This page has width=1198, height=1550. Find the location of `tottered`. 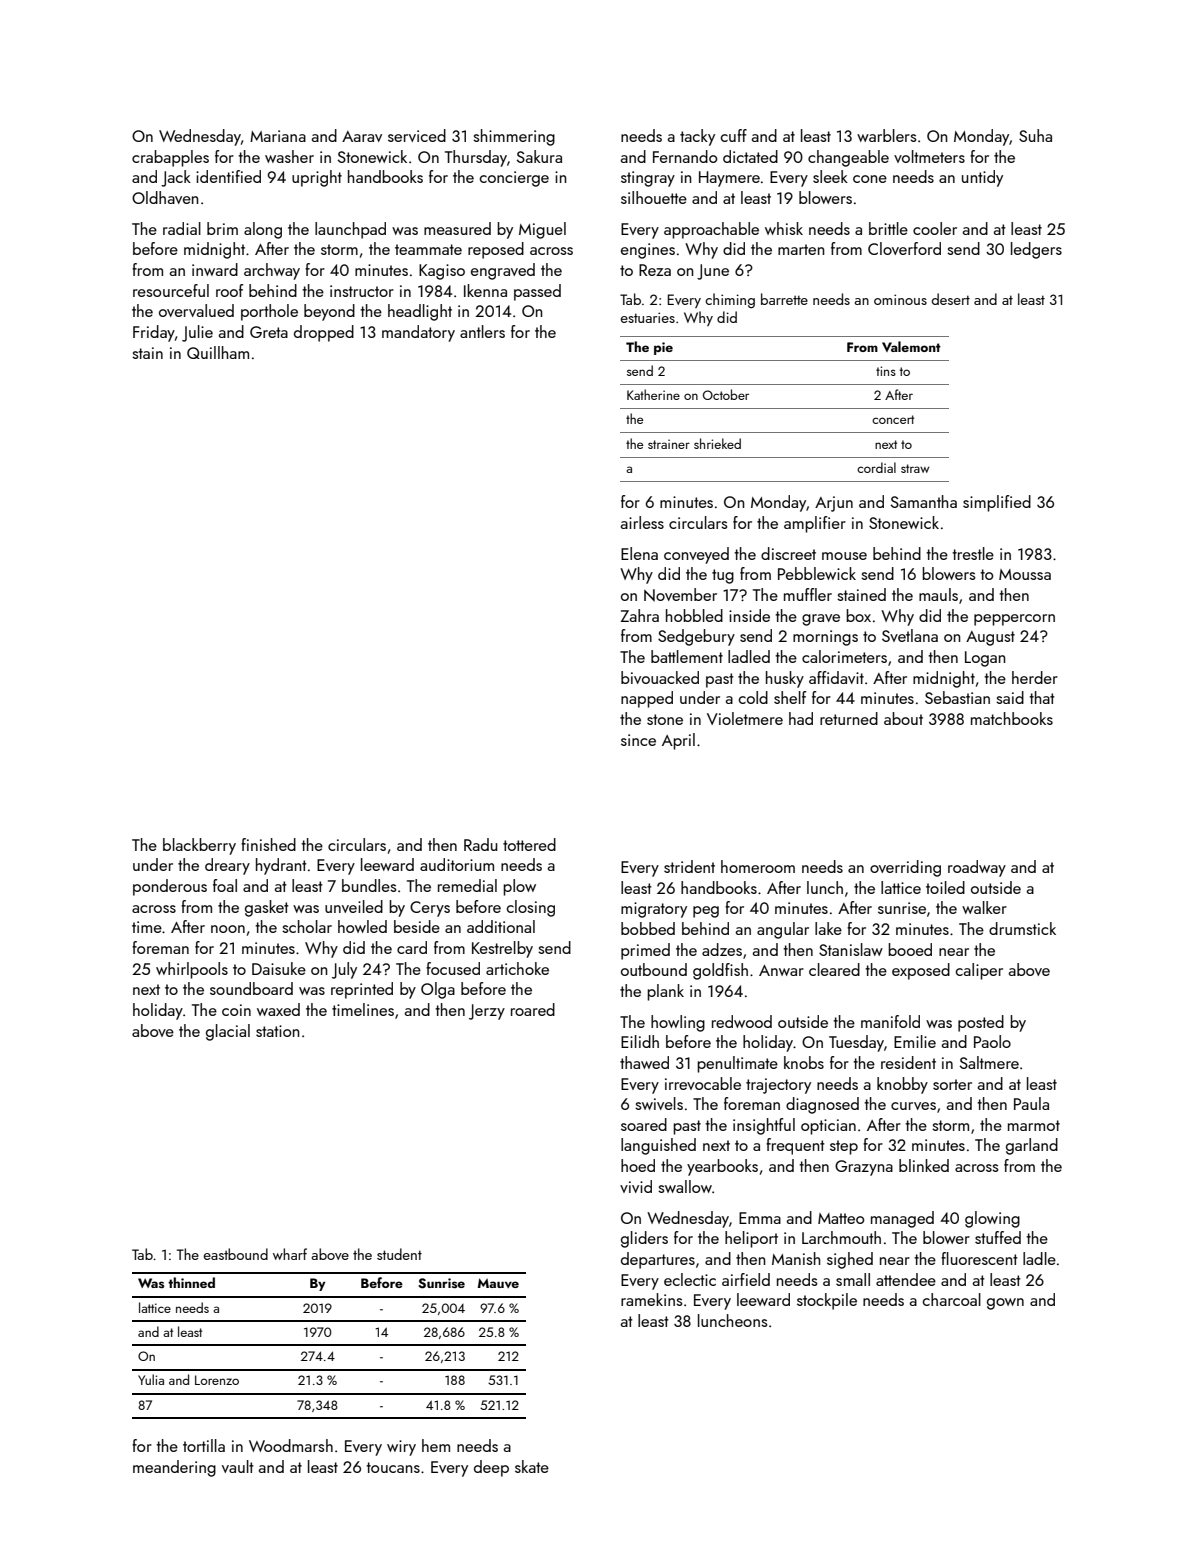

tottered is located at coordinates (529, 844).
